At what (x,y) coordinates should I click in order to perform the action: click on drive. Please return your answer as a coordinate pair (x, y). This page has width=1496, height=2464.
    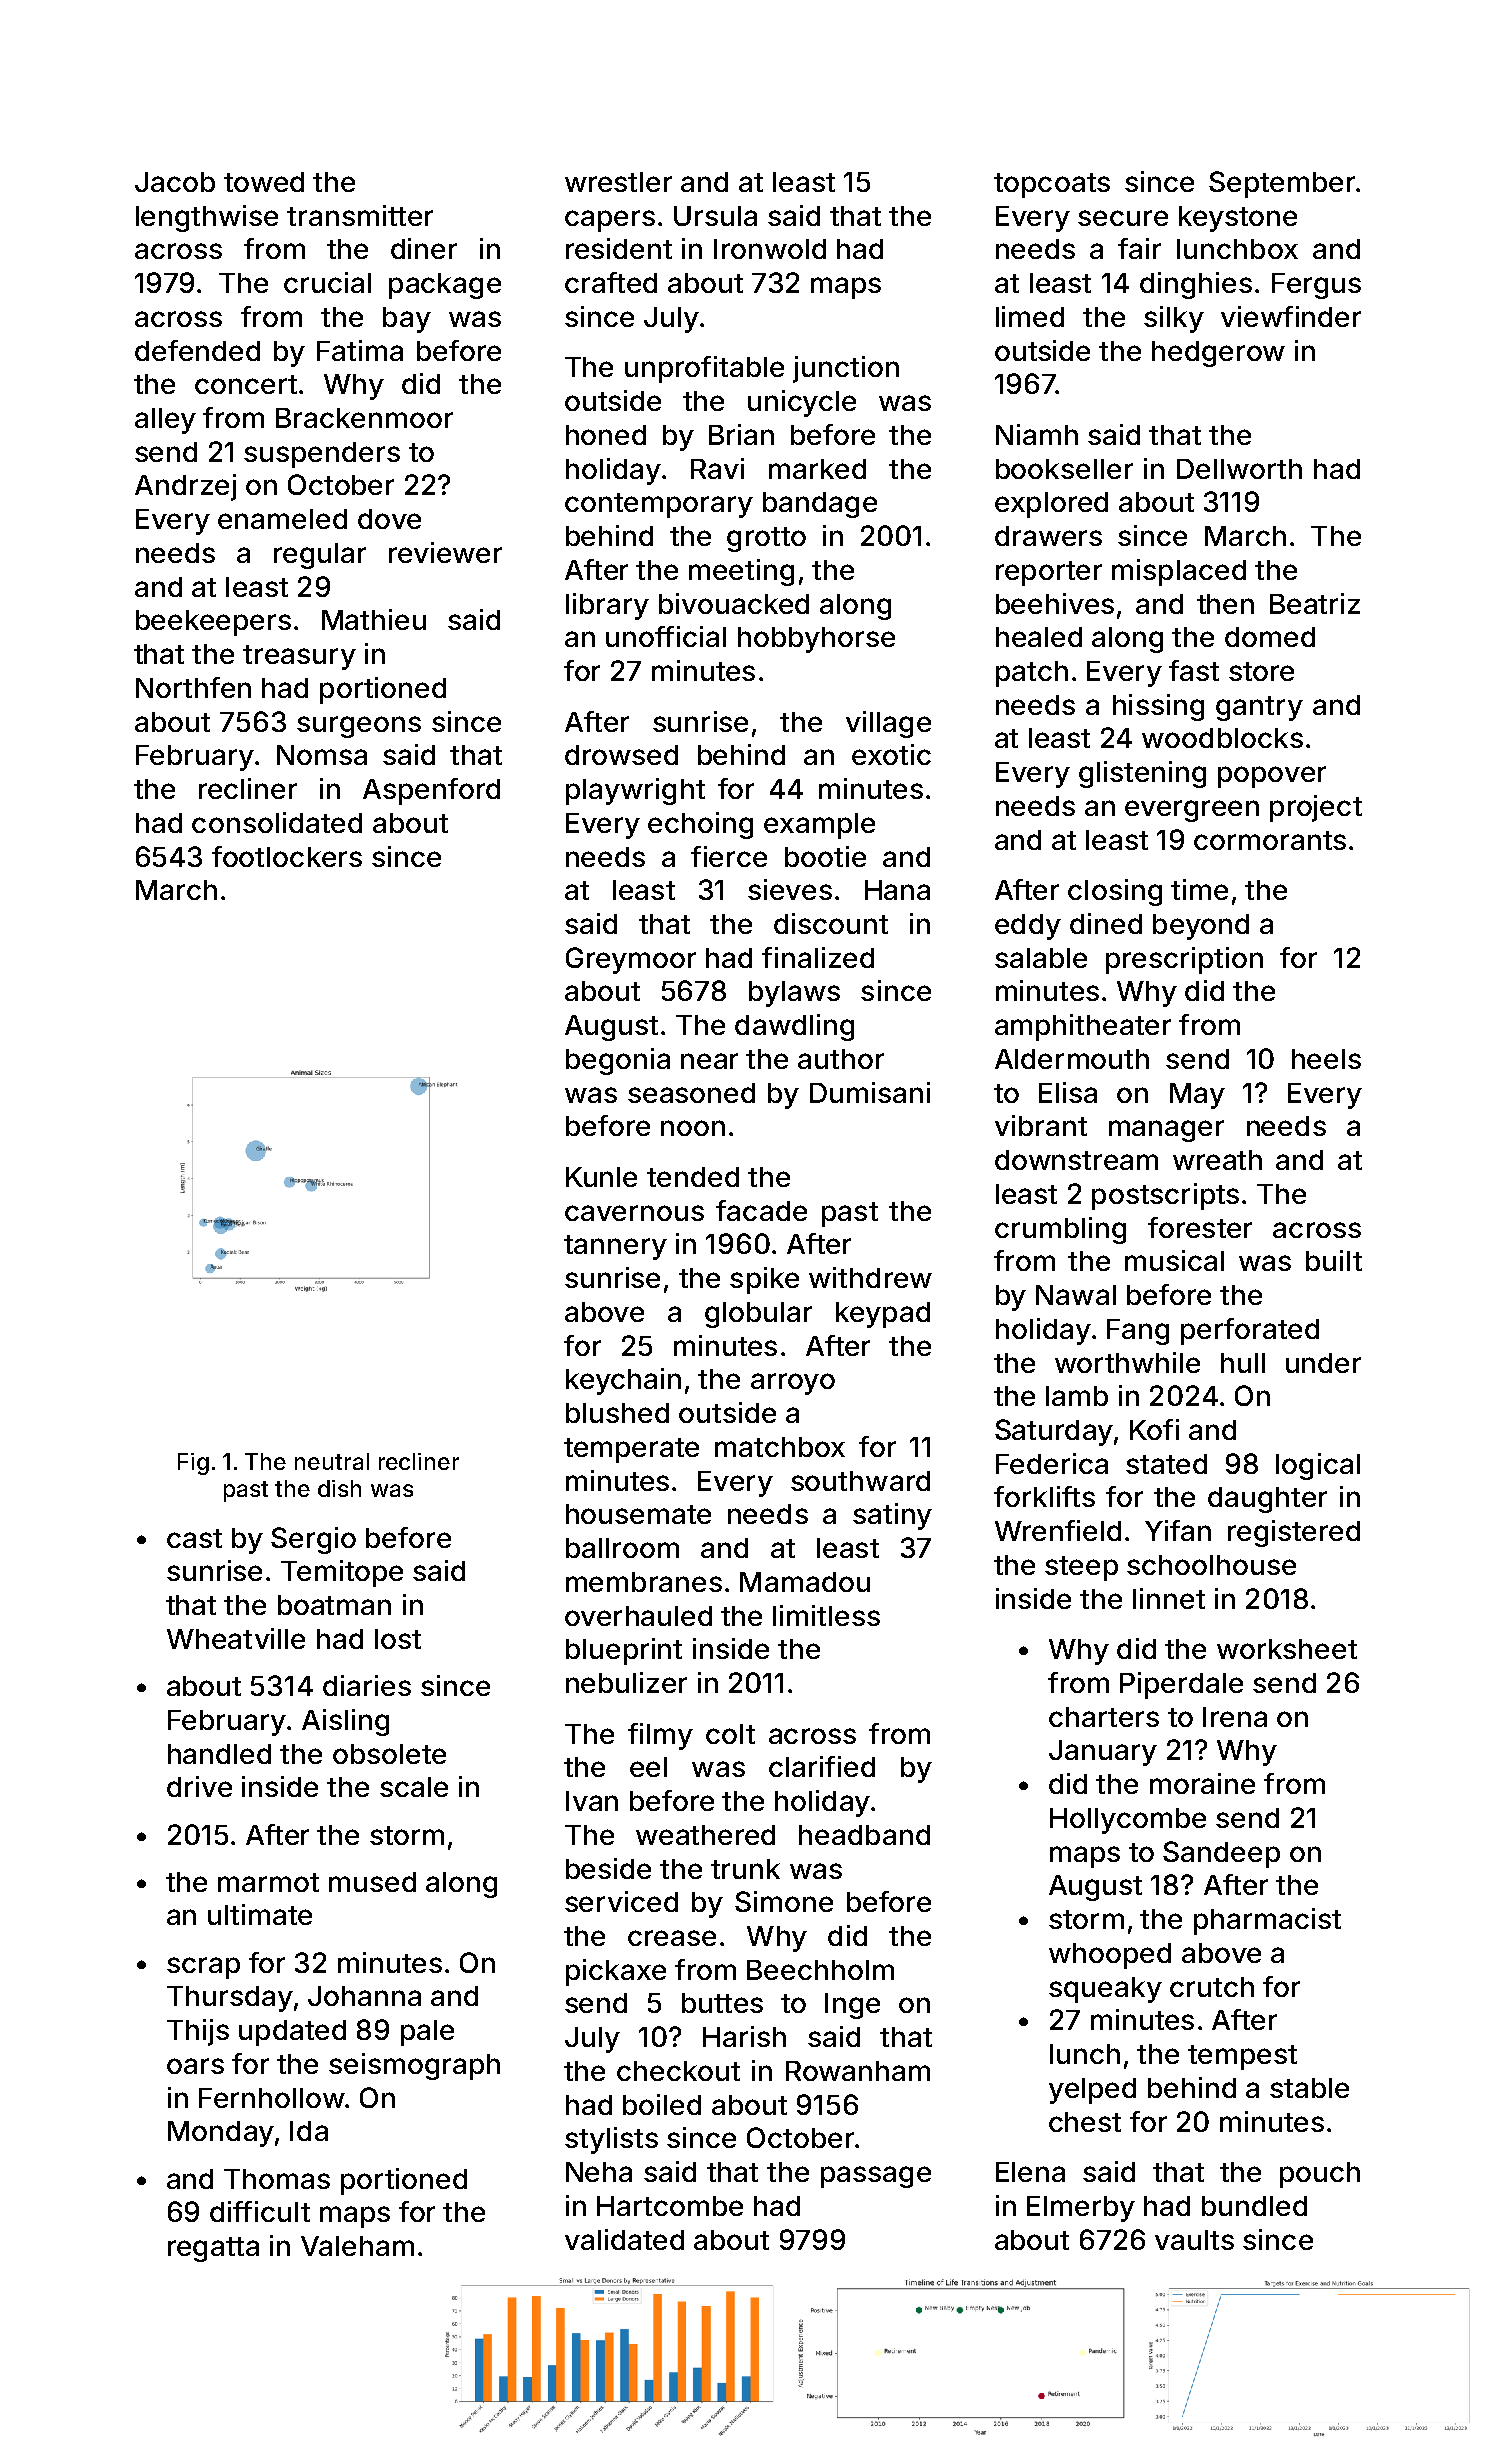
    Looking at the image, I should click on (199, 1786).
